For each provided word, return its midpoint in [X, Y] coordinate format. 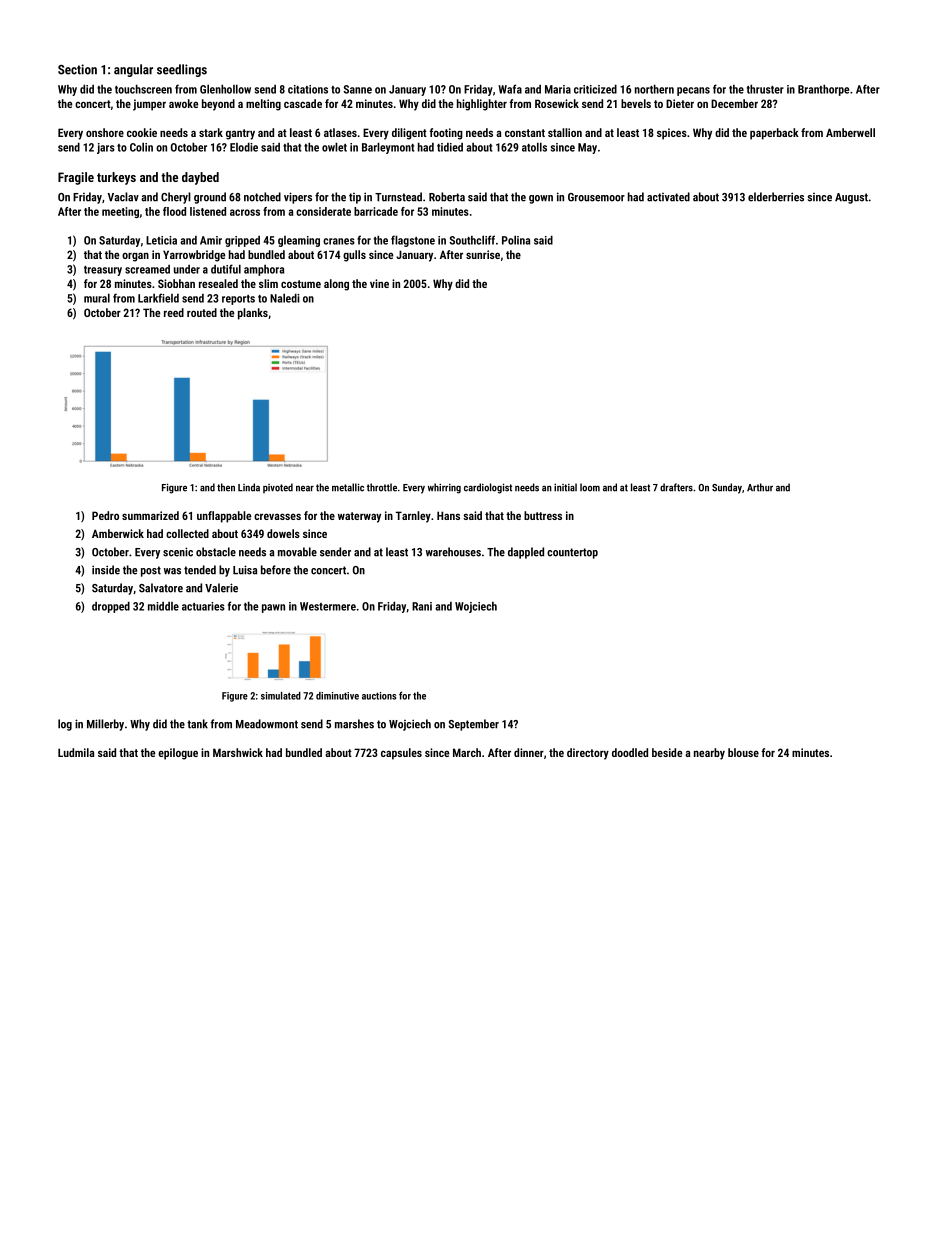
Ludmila [76, 752]
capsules [401, 754]
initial [565, 487]
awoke [183, 103]
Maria [558, 89]
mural [97, 298]
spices [672, 134]
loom [590, 487]
